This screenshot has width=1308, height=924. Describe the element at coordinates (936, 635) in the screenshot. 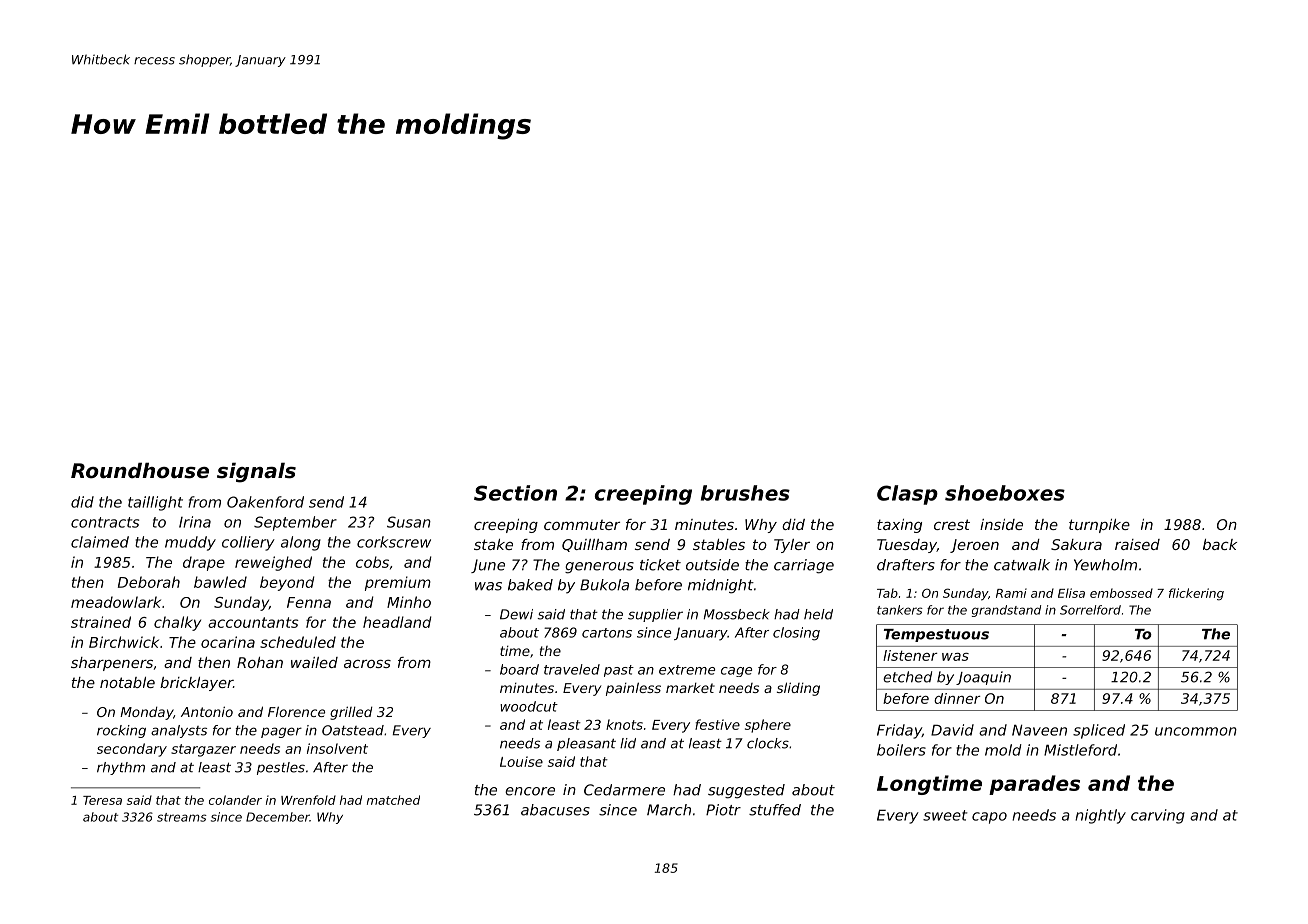

I see `Tempestuous` at that location.
